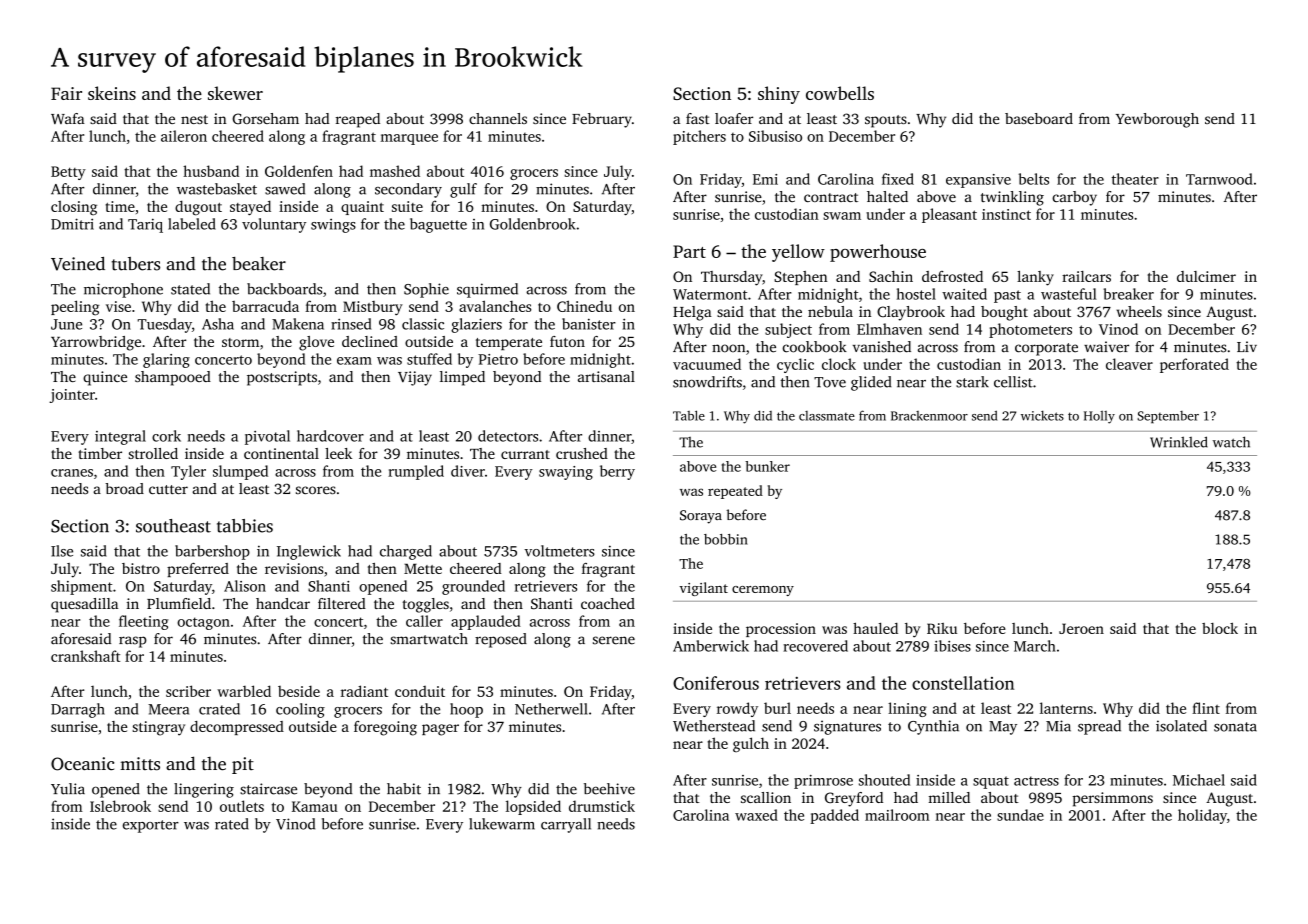 The width and height of the screenshot is (1308, 924). I want to click on Asha, so click(218, 324).
